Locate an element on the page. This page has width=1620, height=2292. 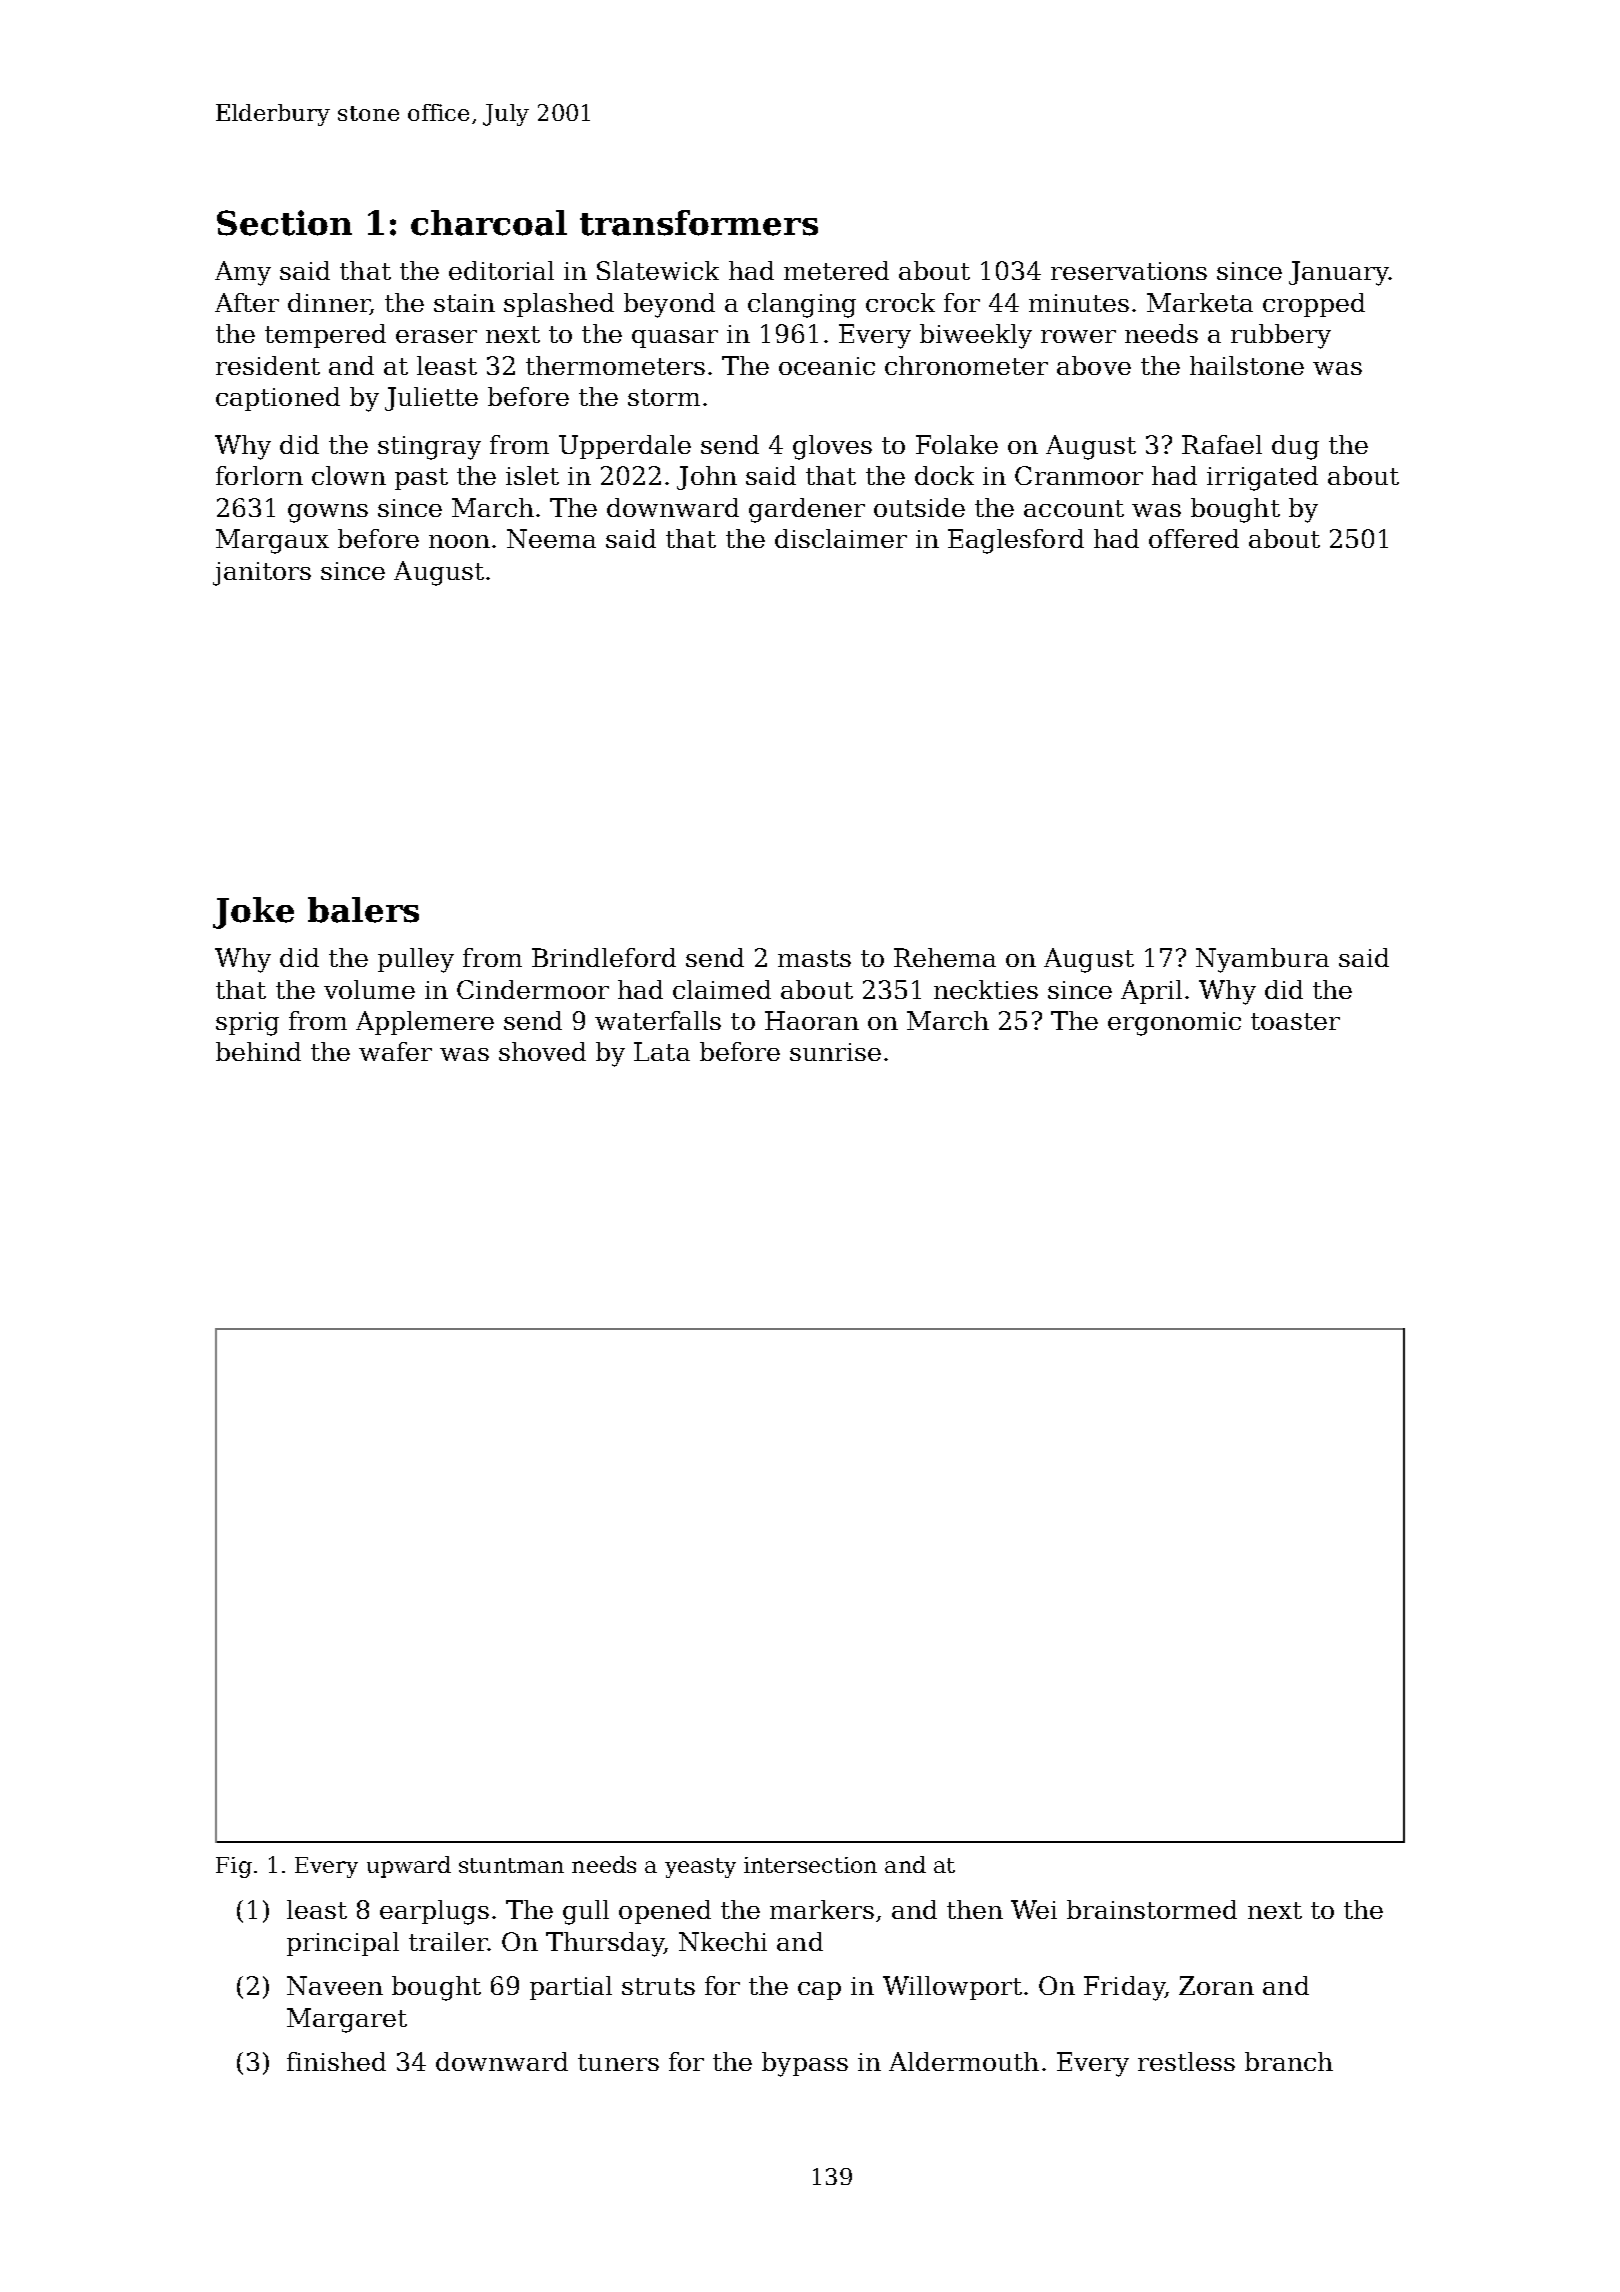
Aldermouth is located at coordinates (964, 2061).
